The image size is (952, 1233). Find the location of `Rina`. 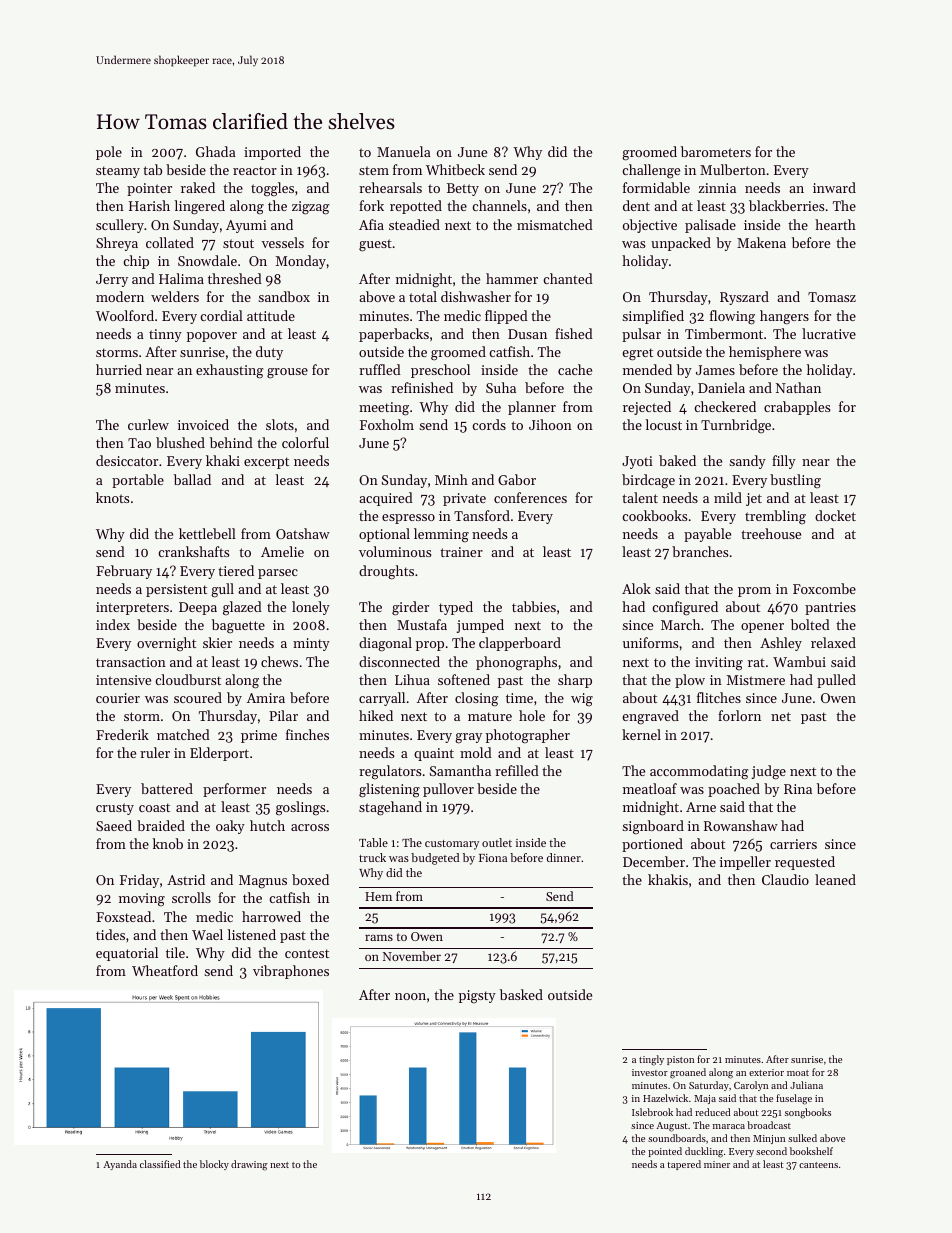

Rina is located at coordinates (798, 789).
